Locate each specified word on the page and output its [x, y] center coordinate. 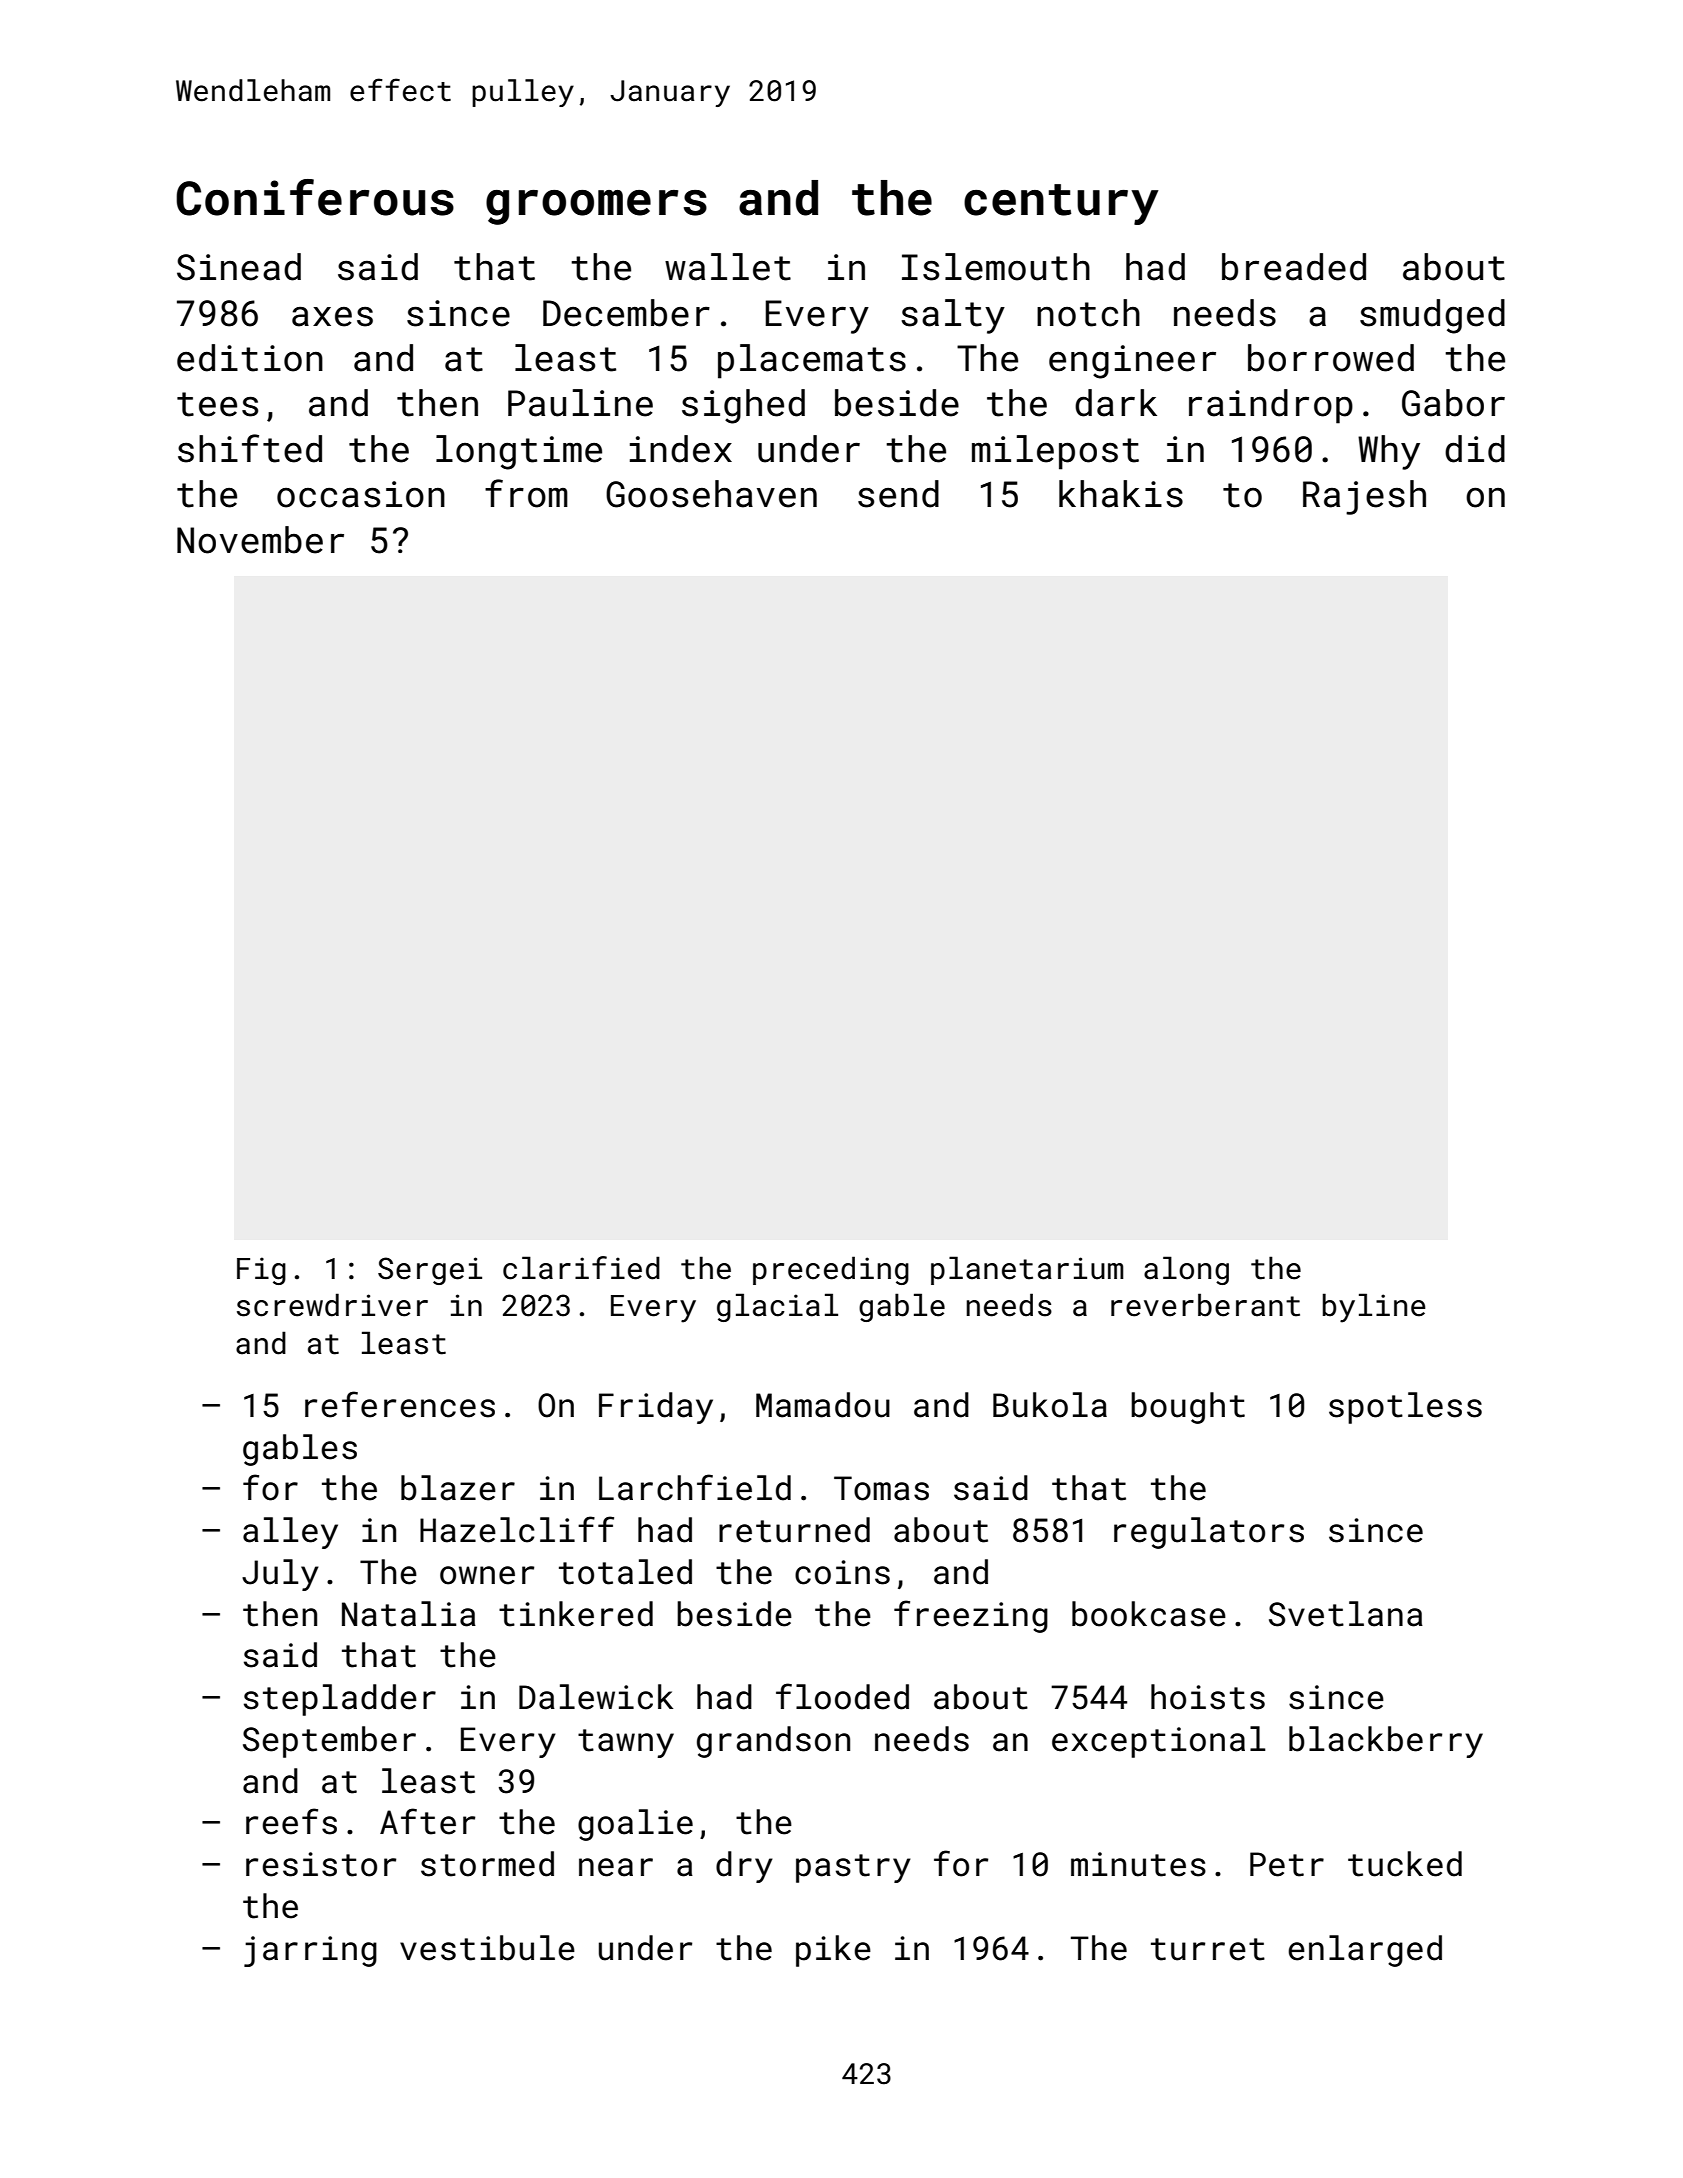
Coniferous [315, 197]
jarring [310, 1951]
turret [1208, 1949]
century [1061, 204]
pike [833, 1951]
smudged [1432, 316]
